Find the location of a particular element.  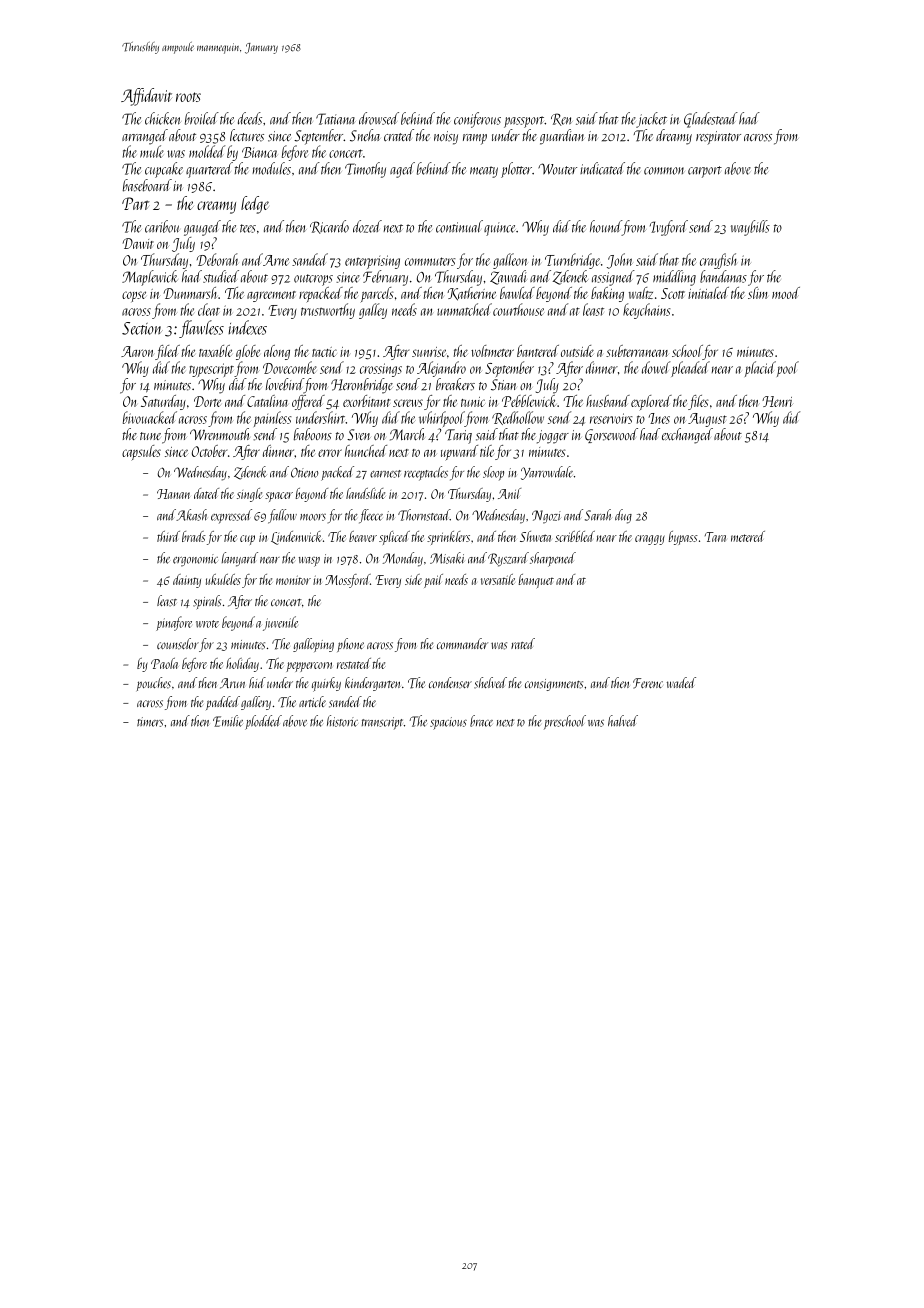

Sneha is located at coordinates (365, 135).
